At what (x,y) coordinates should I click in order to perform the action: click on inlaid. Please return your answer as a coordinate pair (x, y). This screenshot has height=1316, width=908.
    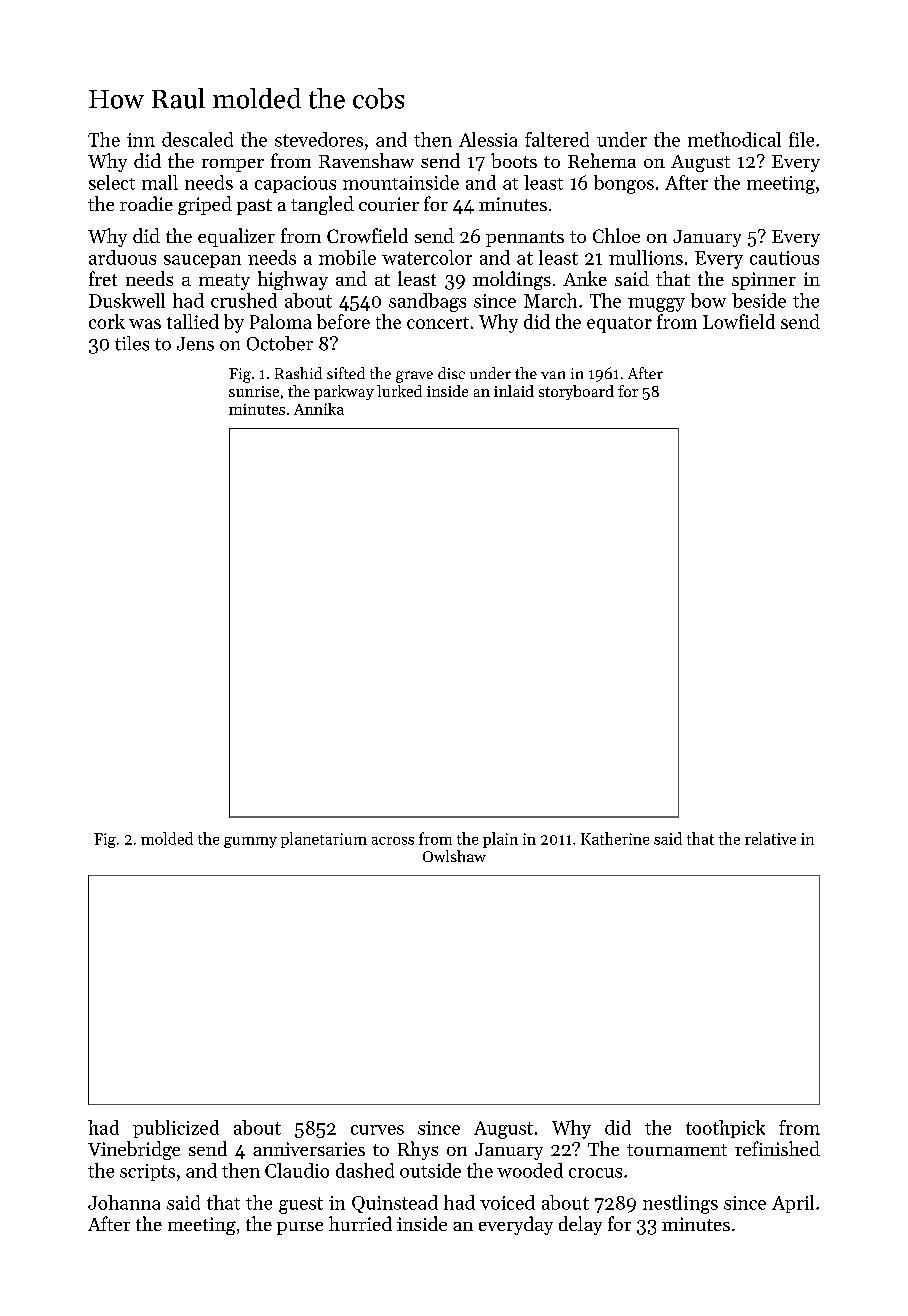
    Looking at the image, I should click on (514, 391).
